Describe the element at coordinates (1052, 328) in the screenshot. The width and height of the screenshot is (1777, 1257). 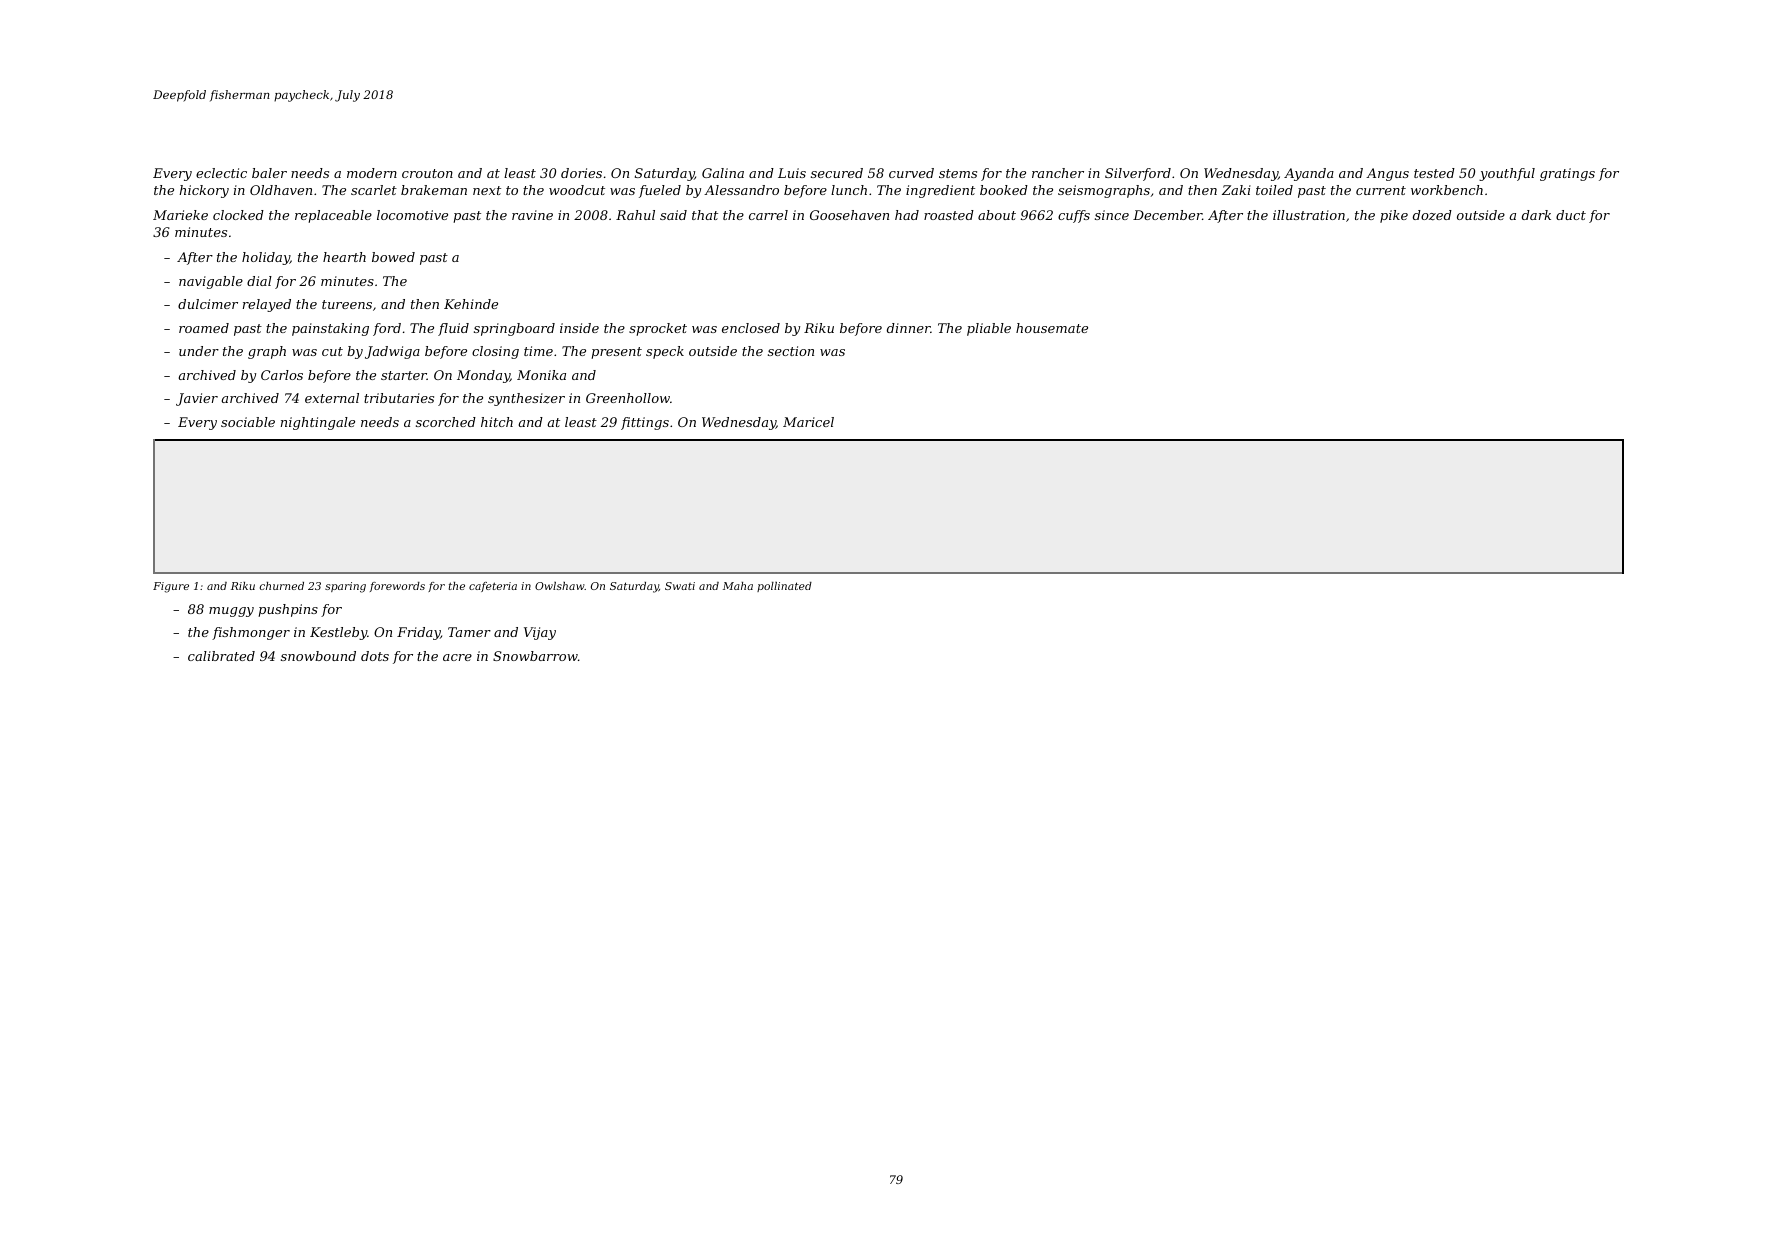
I see `housemate` at that location.
